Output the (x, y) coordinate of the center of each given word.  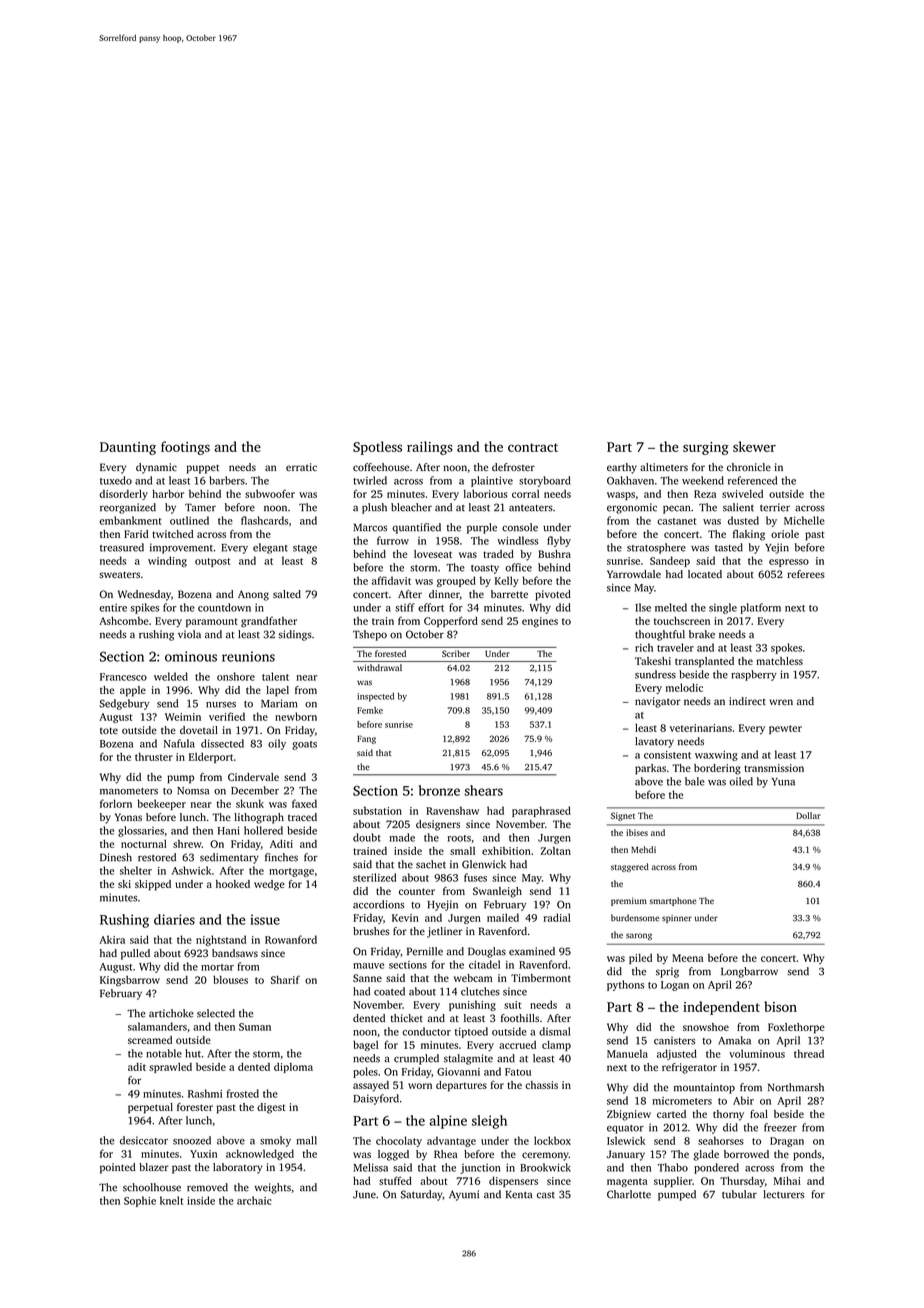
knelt (171, 1200)
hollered (263, 830)
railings (430, 448)
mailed (503, 917)
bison (780, 1006)
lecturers (783, 1194)
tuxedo (116, 480)
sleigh (489, 1122)
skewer (754, 446)
